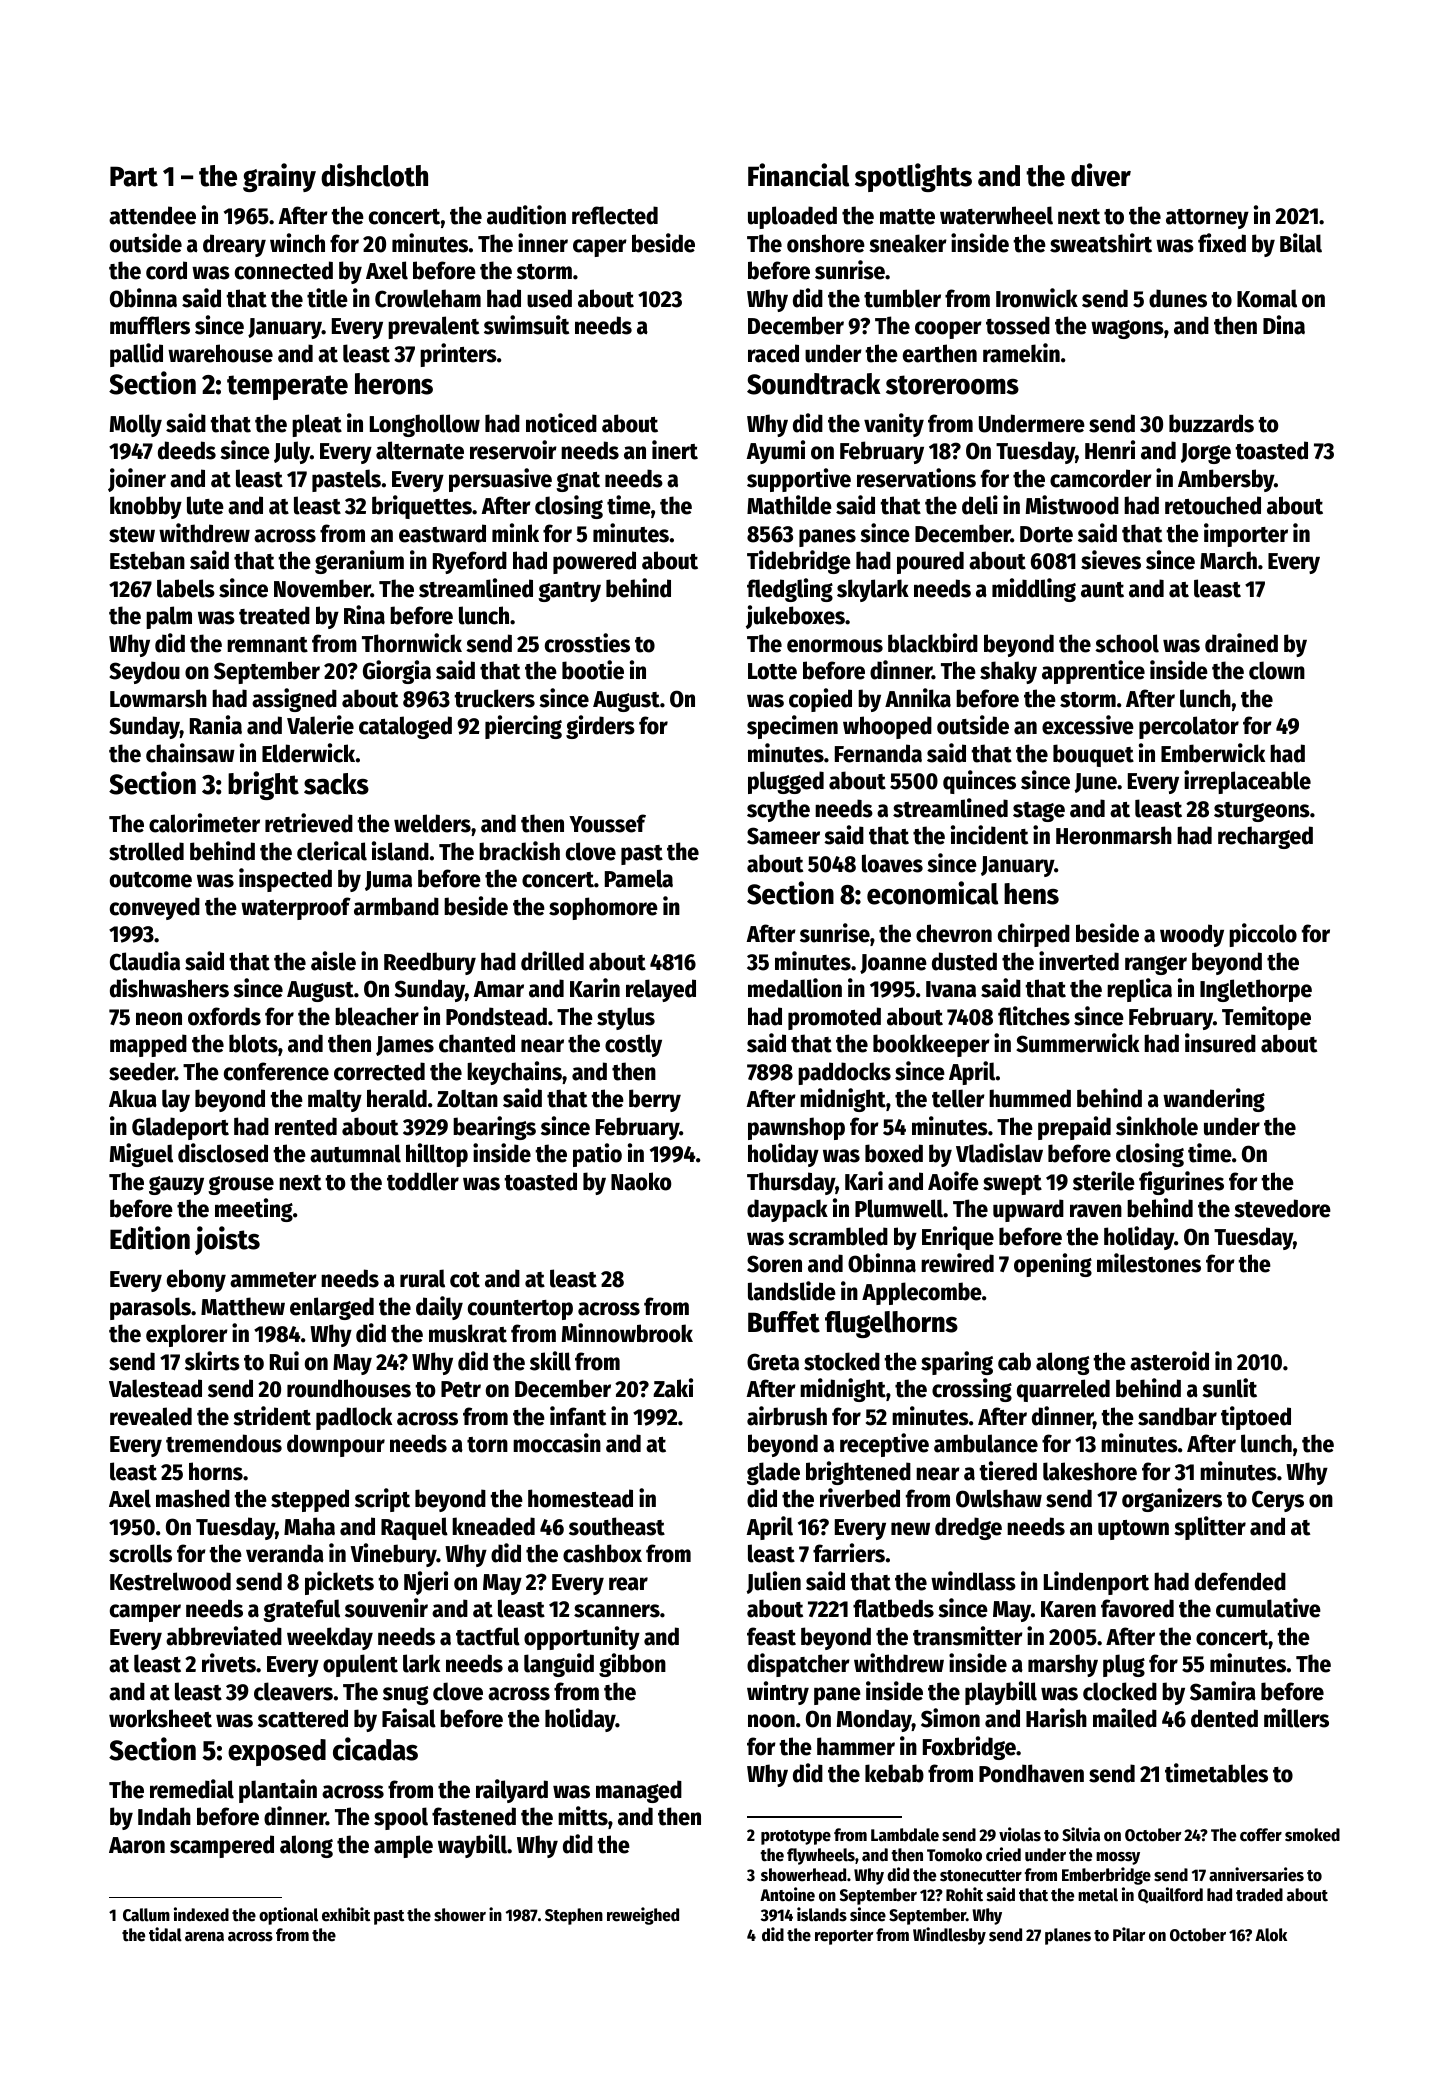 The image size is (1450, 2100). I want to click on Financial, so click(798, 175).
